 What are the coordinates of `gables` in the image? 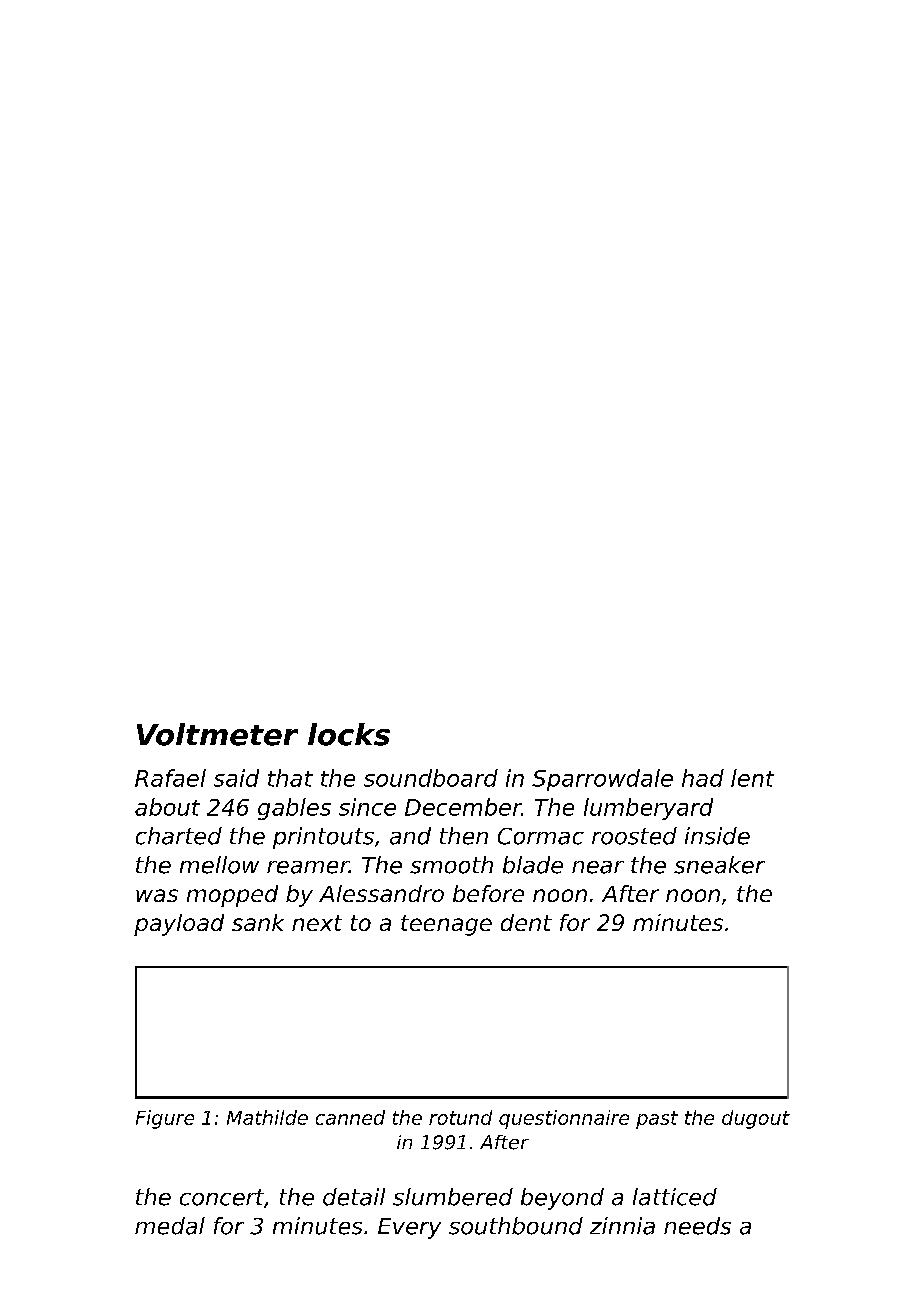 It's located at (294, 809).
